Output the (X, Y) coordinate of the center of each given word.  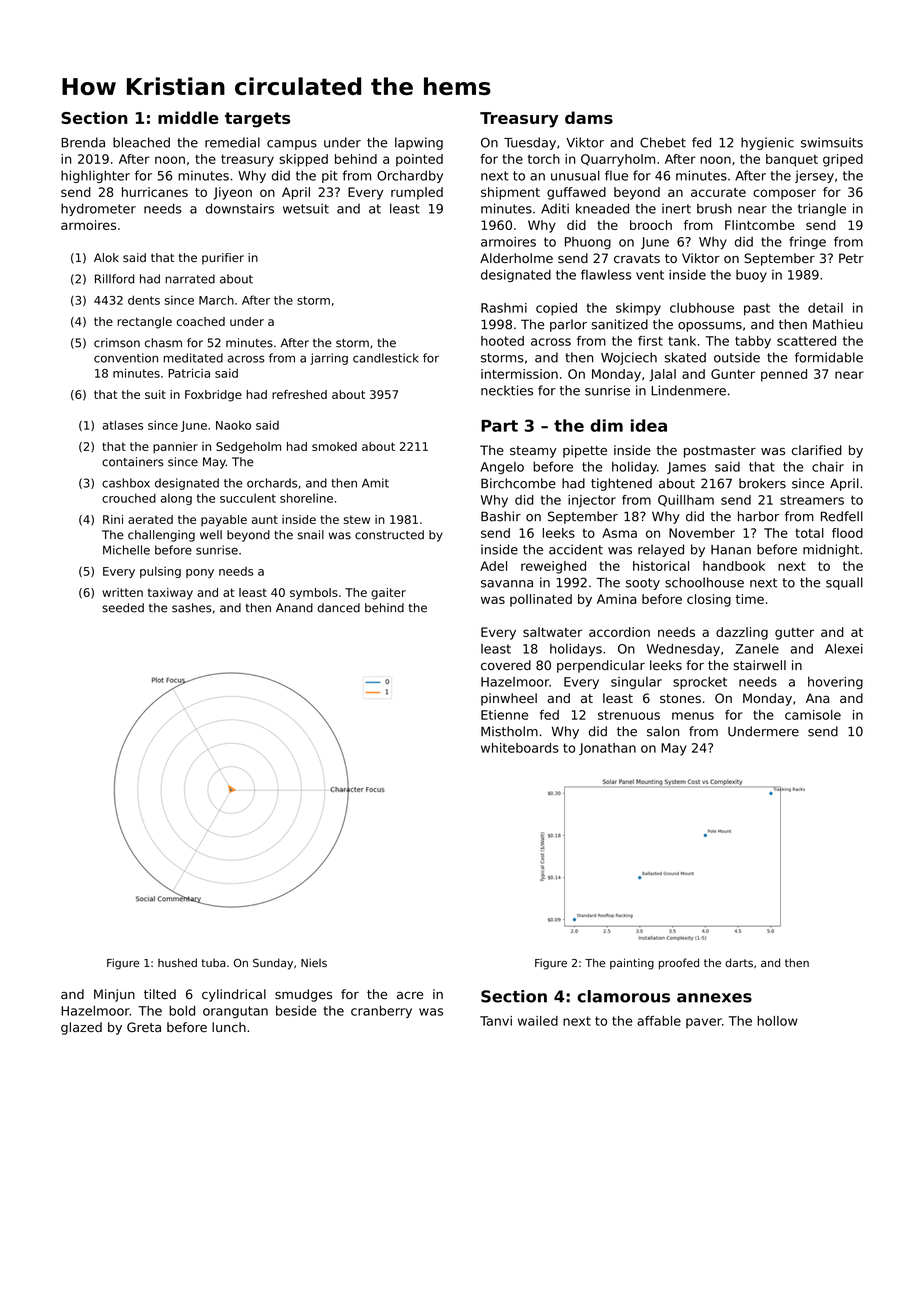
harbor (758, 516)
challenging (161, 536)
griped (843, 160)
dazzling (742, 633)
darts (739, 962)
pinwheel (509, 699)
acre (410, 996)
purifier (223, 259)
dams (589, 117)
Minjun (114, 995)
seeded (123, 608)
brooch (651, 225)
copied (556, 309)
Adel (493, 566)
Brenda (83, 142)
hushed (177, 962)
